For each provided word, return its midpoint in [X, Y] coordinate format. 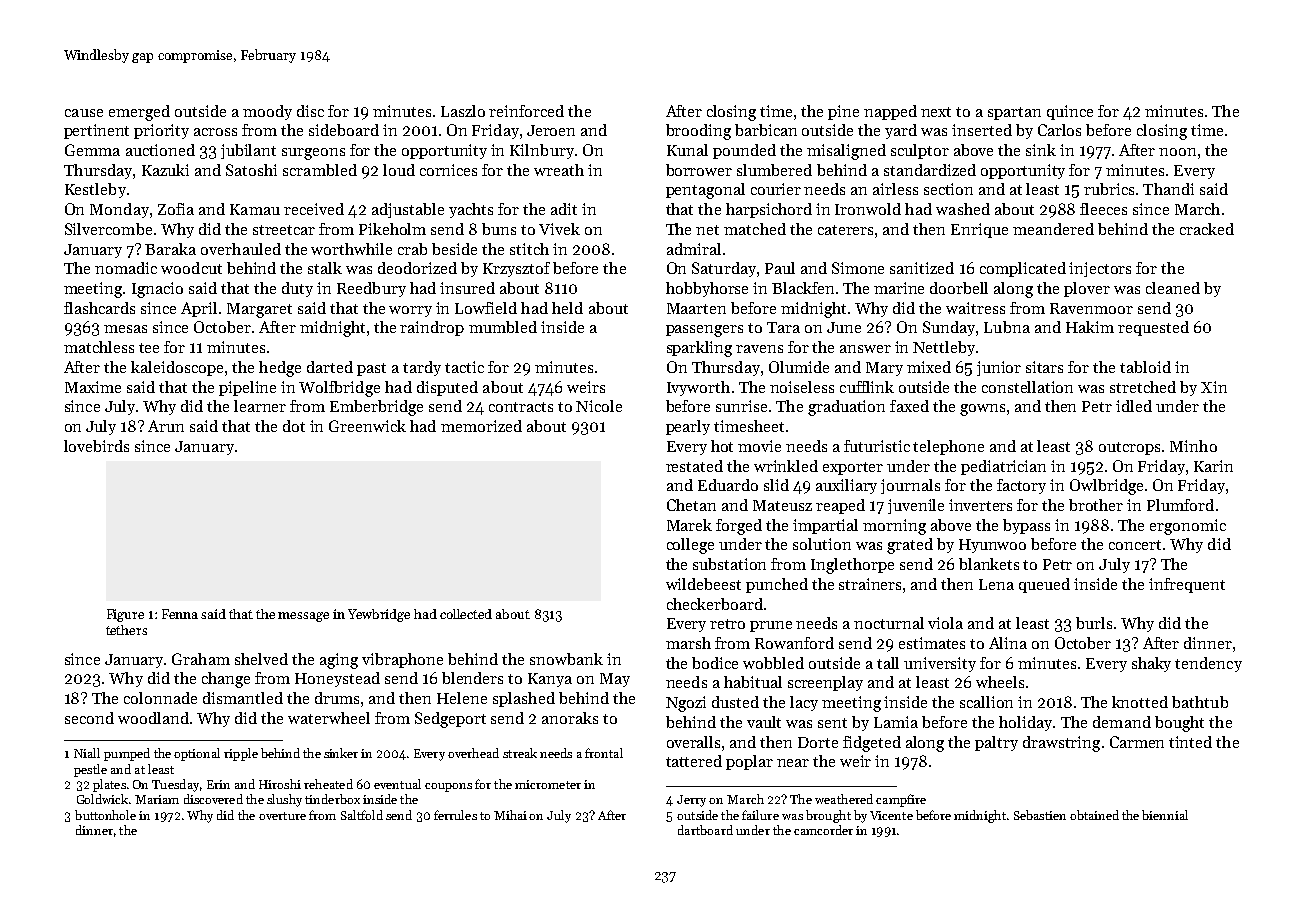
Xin [1214, 387]
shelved [261, 659]
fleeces [1103, 209]
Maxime [93, 387]
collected [466, 614]
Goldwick [102, 799]
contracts [521, 407]
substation [729, 564]
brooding [698, 132]
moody [267, 112]
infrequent [1187, 585]
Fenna [180, 614]
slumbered [774, 170]
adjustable [408, 210]
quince [1070, 112]
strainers [870, 584]
